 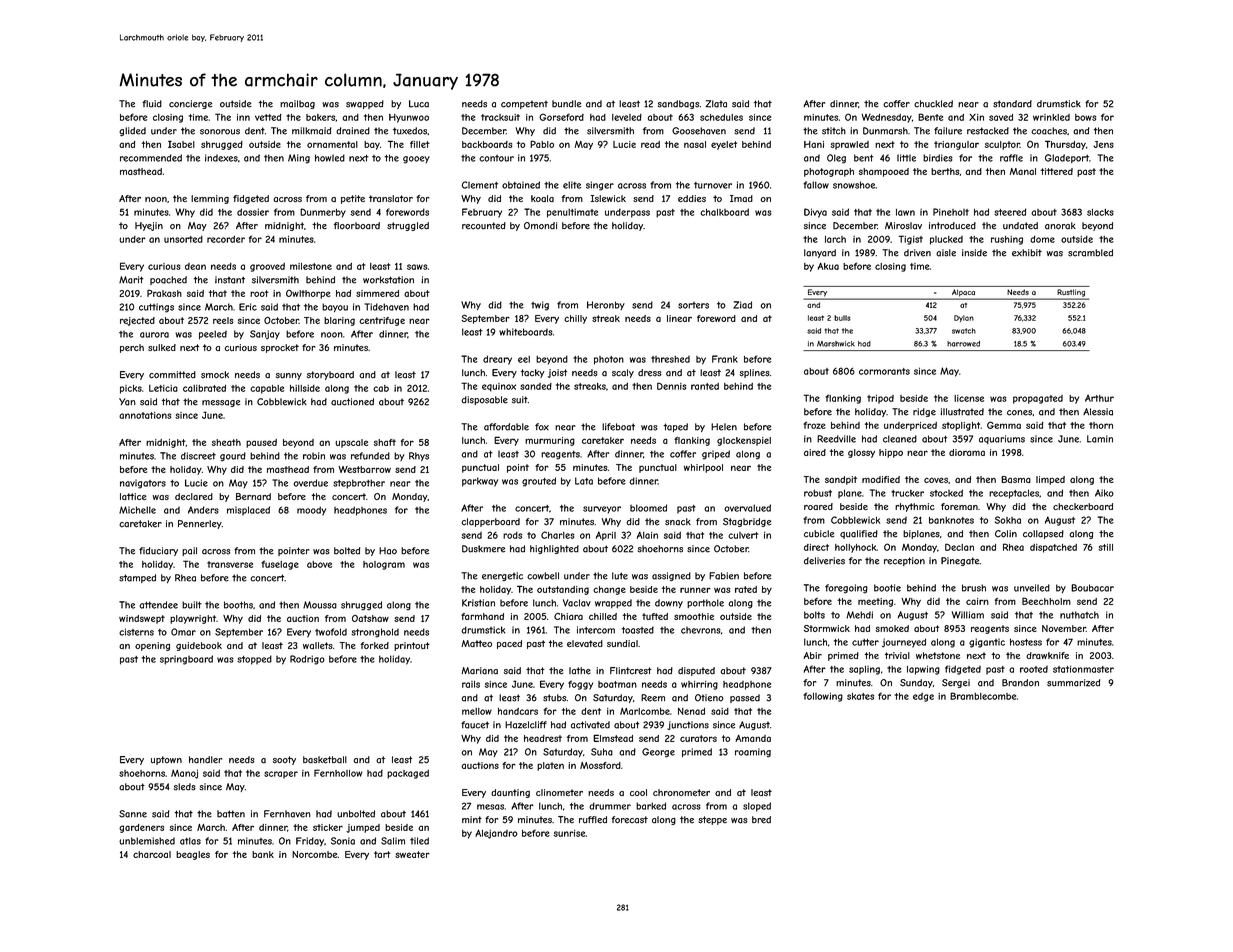 I want to click on Pablo, so click(x=542, y=144).
